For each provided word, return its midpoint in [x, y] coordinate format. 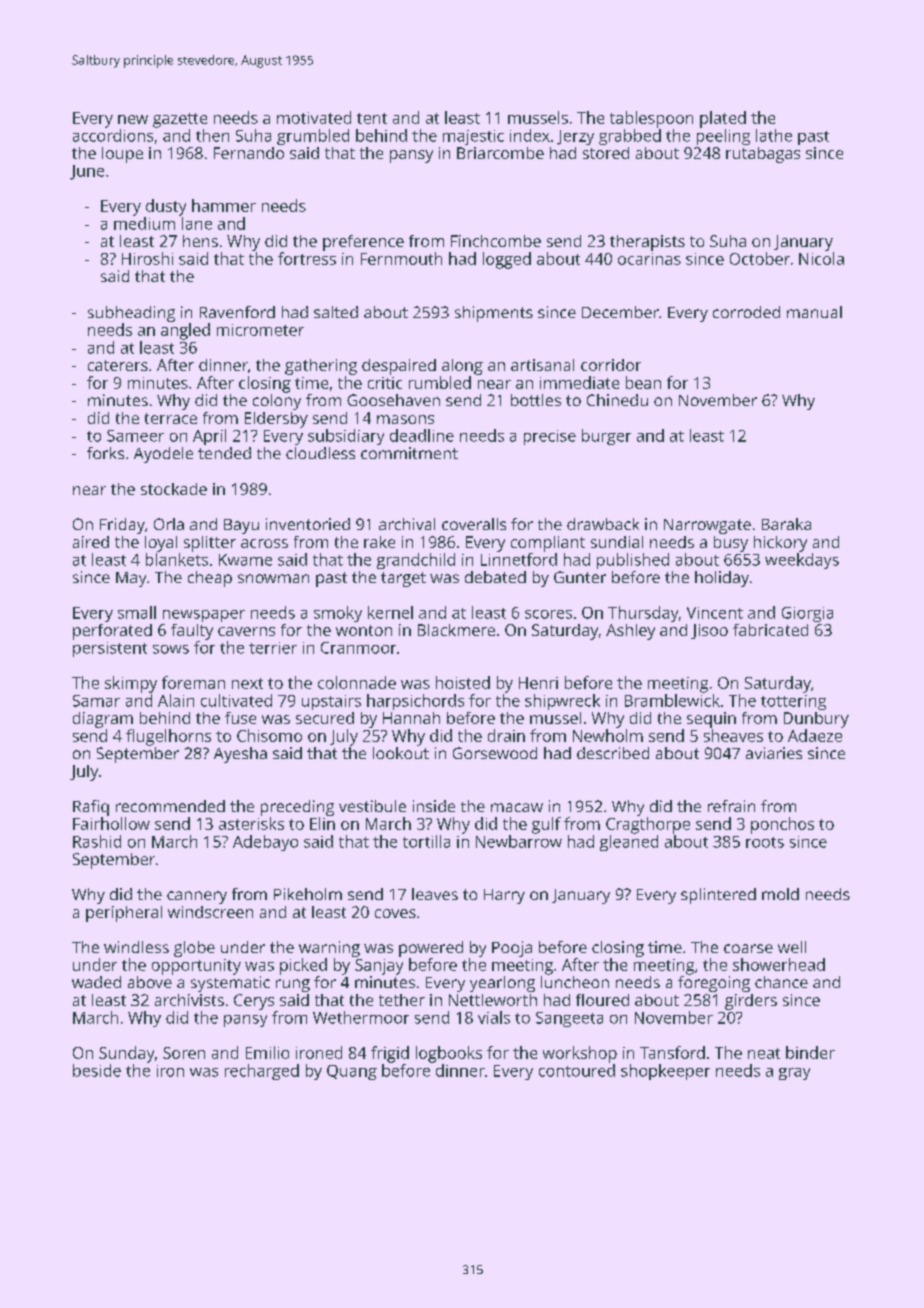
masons [405, 419]
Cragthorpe [648, 825]
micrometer [260, 330]
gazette [180, 120]
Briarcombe [500, 153]
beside [97, 1070]
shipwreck [562, 702]
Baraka [786, 524]
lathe [774, 135]
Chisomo [269, 735]
